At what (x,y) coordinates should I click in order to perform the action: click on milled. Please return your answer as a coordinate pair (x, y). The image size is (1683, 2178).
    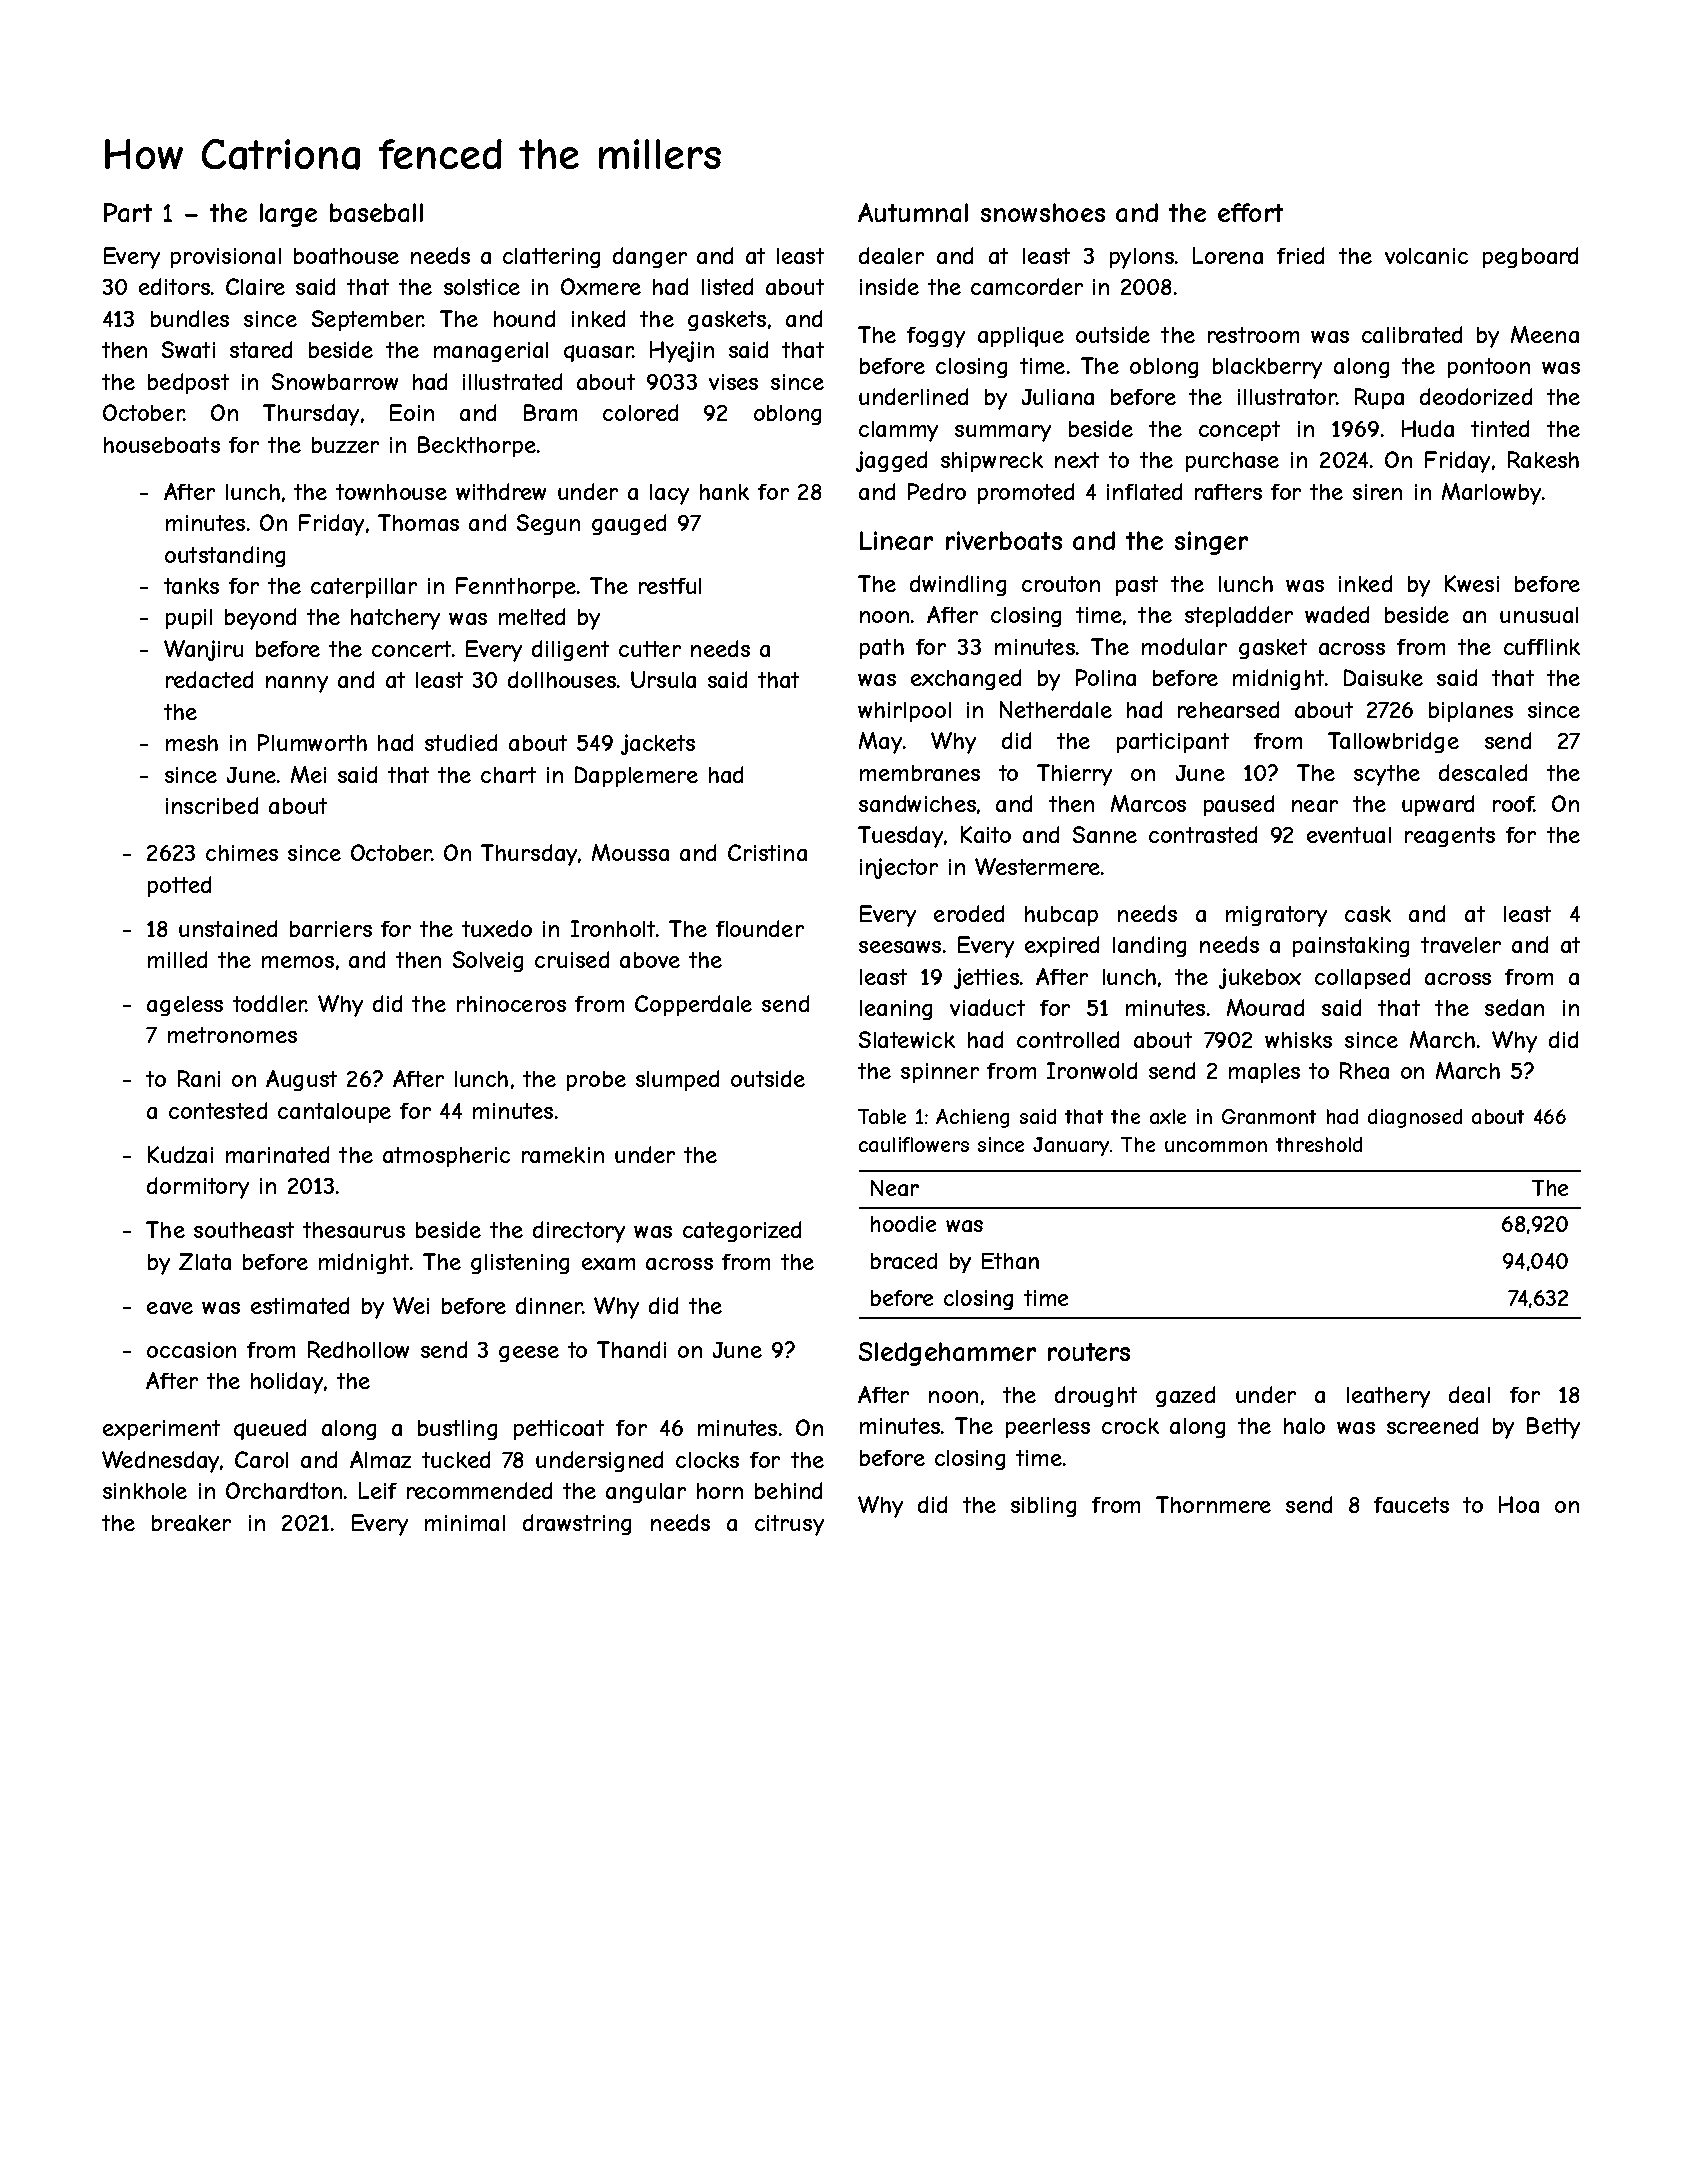
    Looking at the image, I should click on (177, 959).
